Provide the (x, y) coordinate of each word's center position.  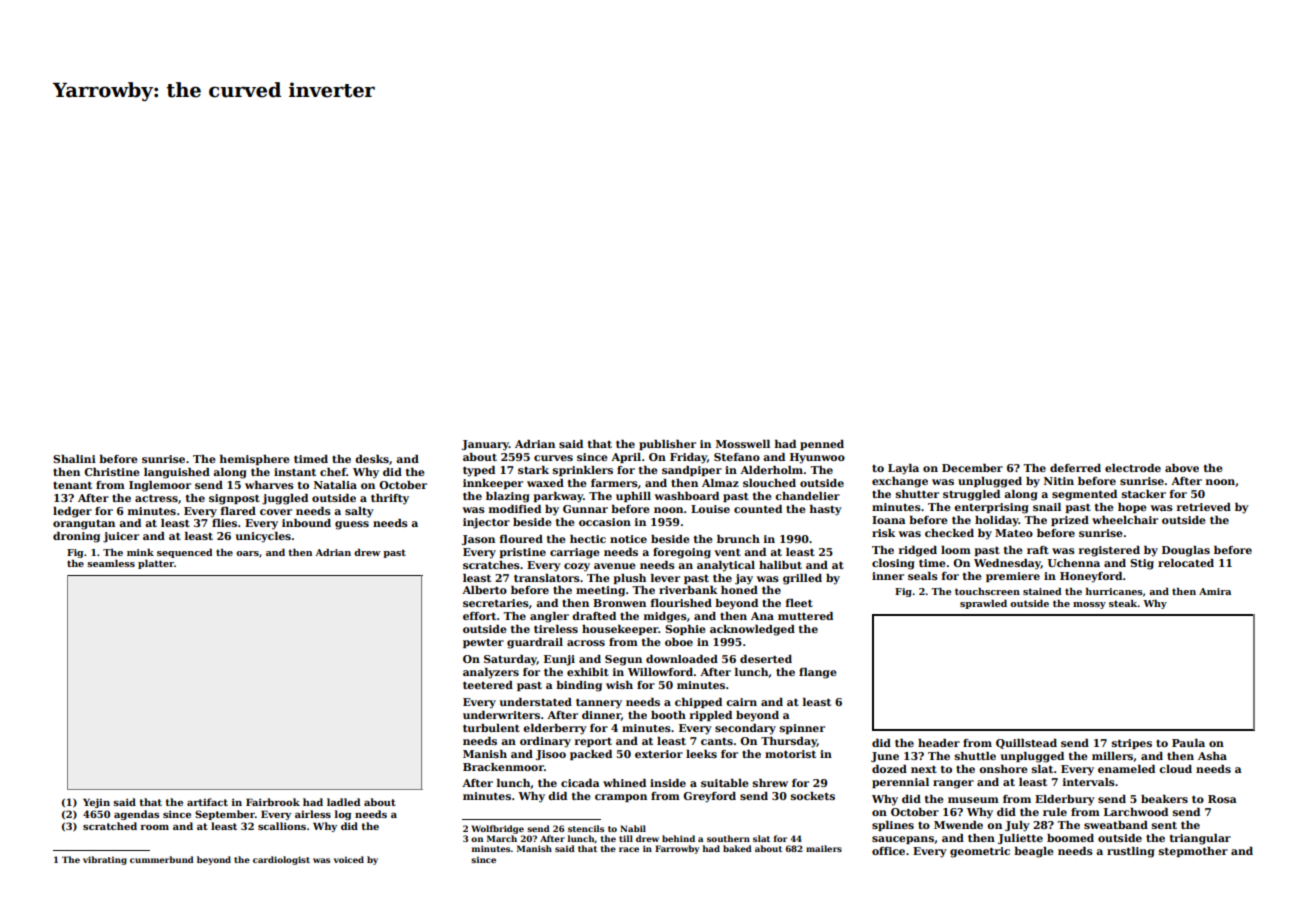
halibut (780, 565)
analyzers (491, 673)
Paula (1188, 743)
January (485, 445)
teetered (488, 685)
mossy (1089, 605)
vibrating (105, 860)
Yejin (96, 803)
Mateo (1014, 533)
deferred (1075, 468)
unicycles (263, 537)
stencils (586, 828)
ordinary (545, 742)
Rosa (1222, 799)
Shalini (74, 459)
